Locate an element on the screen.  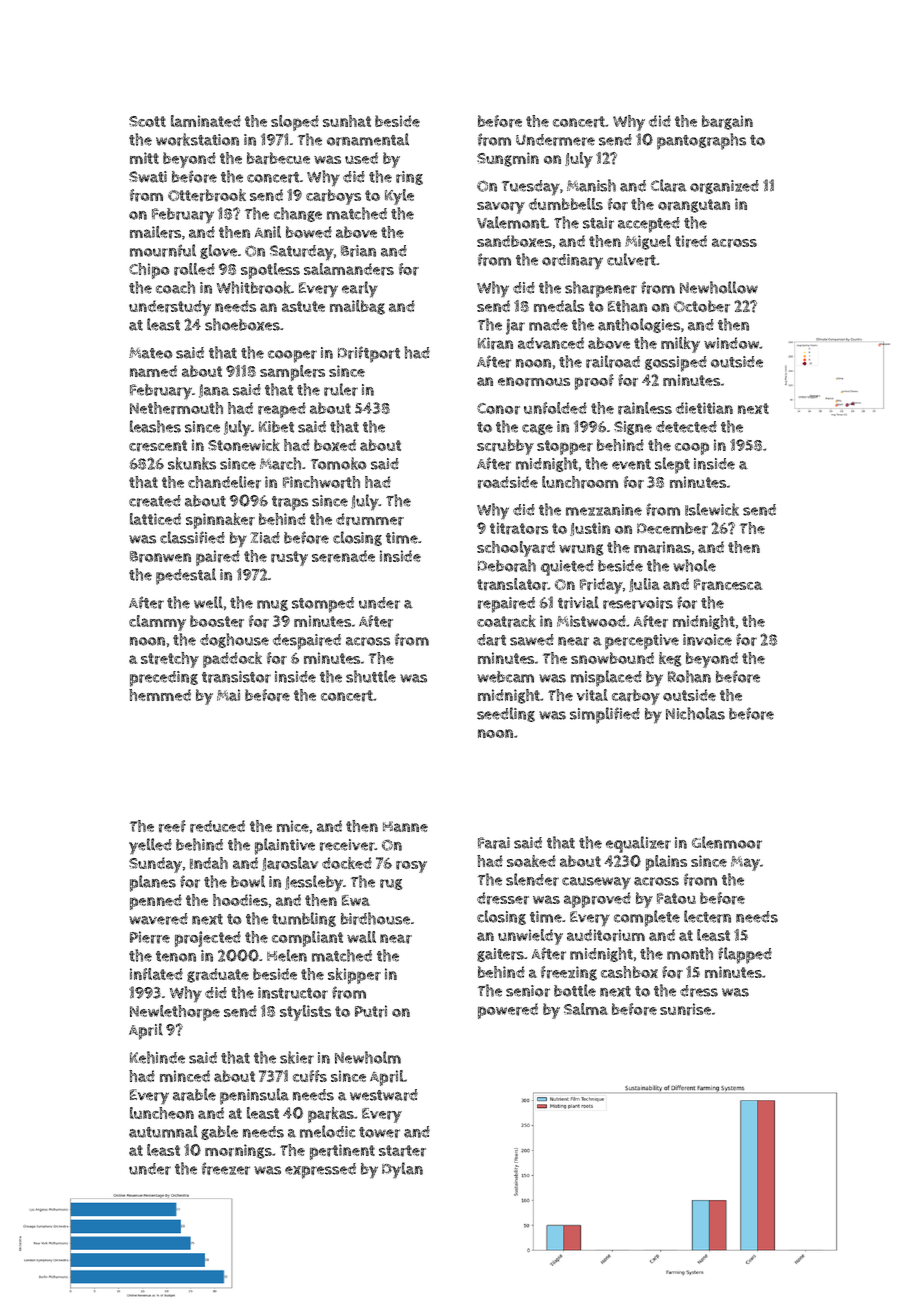
drummer is located at coordinates (370, 519).
